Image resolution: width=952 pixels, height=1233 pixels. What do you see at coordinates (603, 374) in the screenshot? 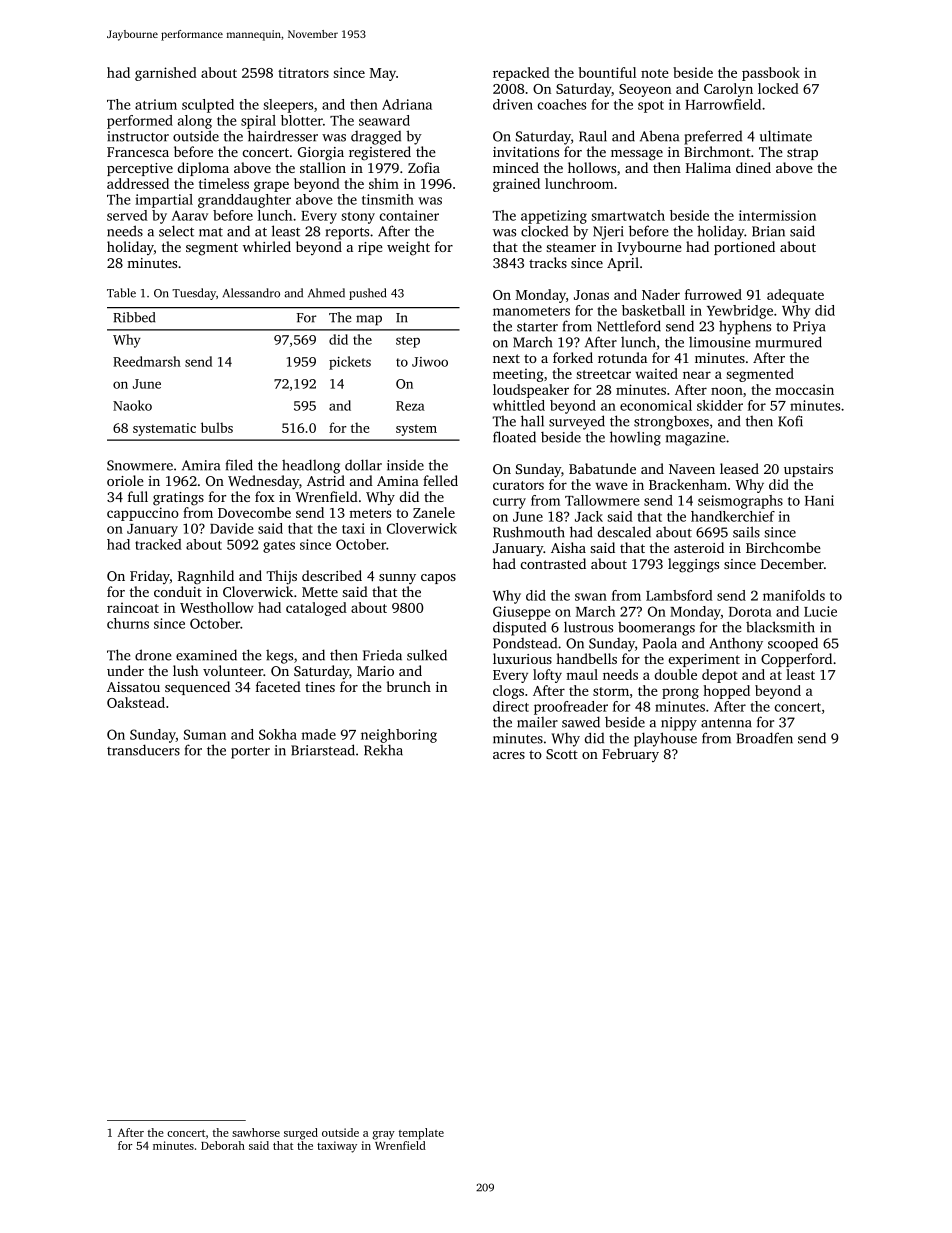
I see `streetcar` at bounding box center [603, 374].
